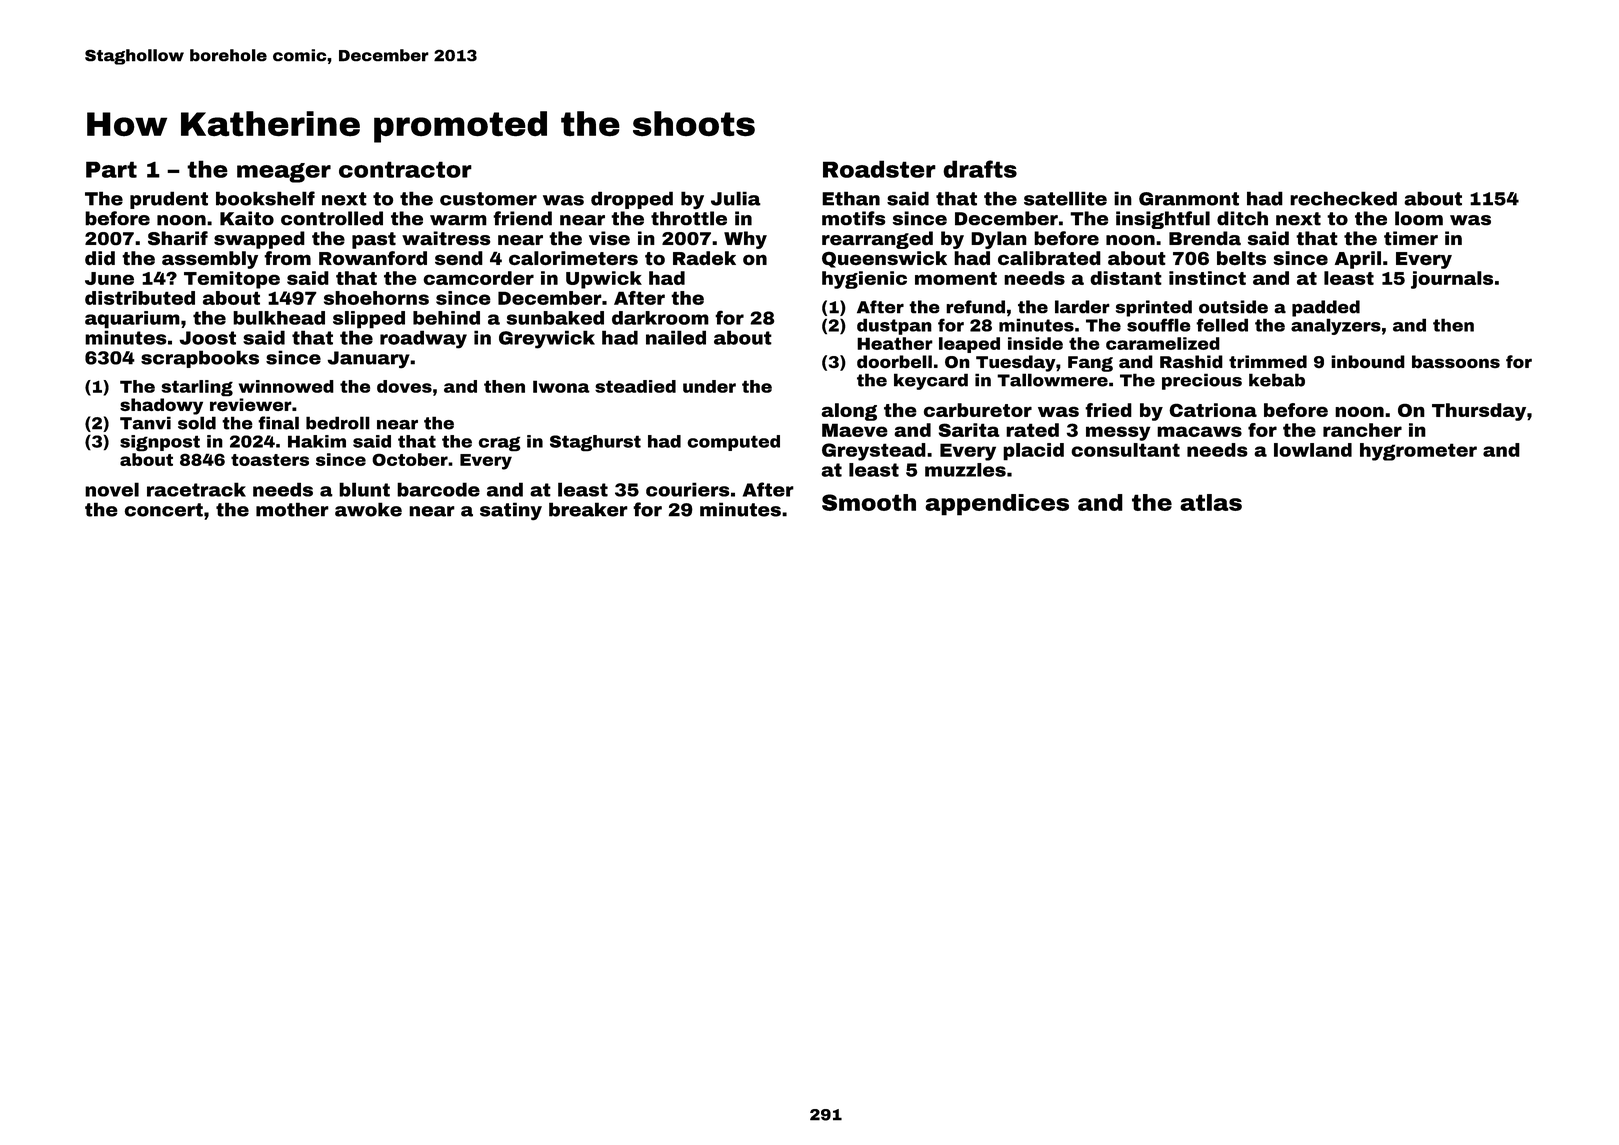 Image resolution: width=1619 pixels, height=1145 pixels. I want to click on Sarita, so click(969, 430).
